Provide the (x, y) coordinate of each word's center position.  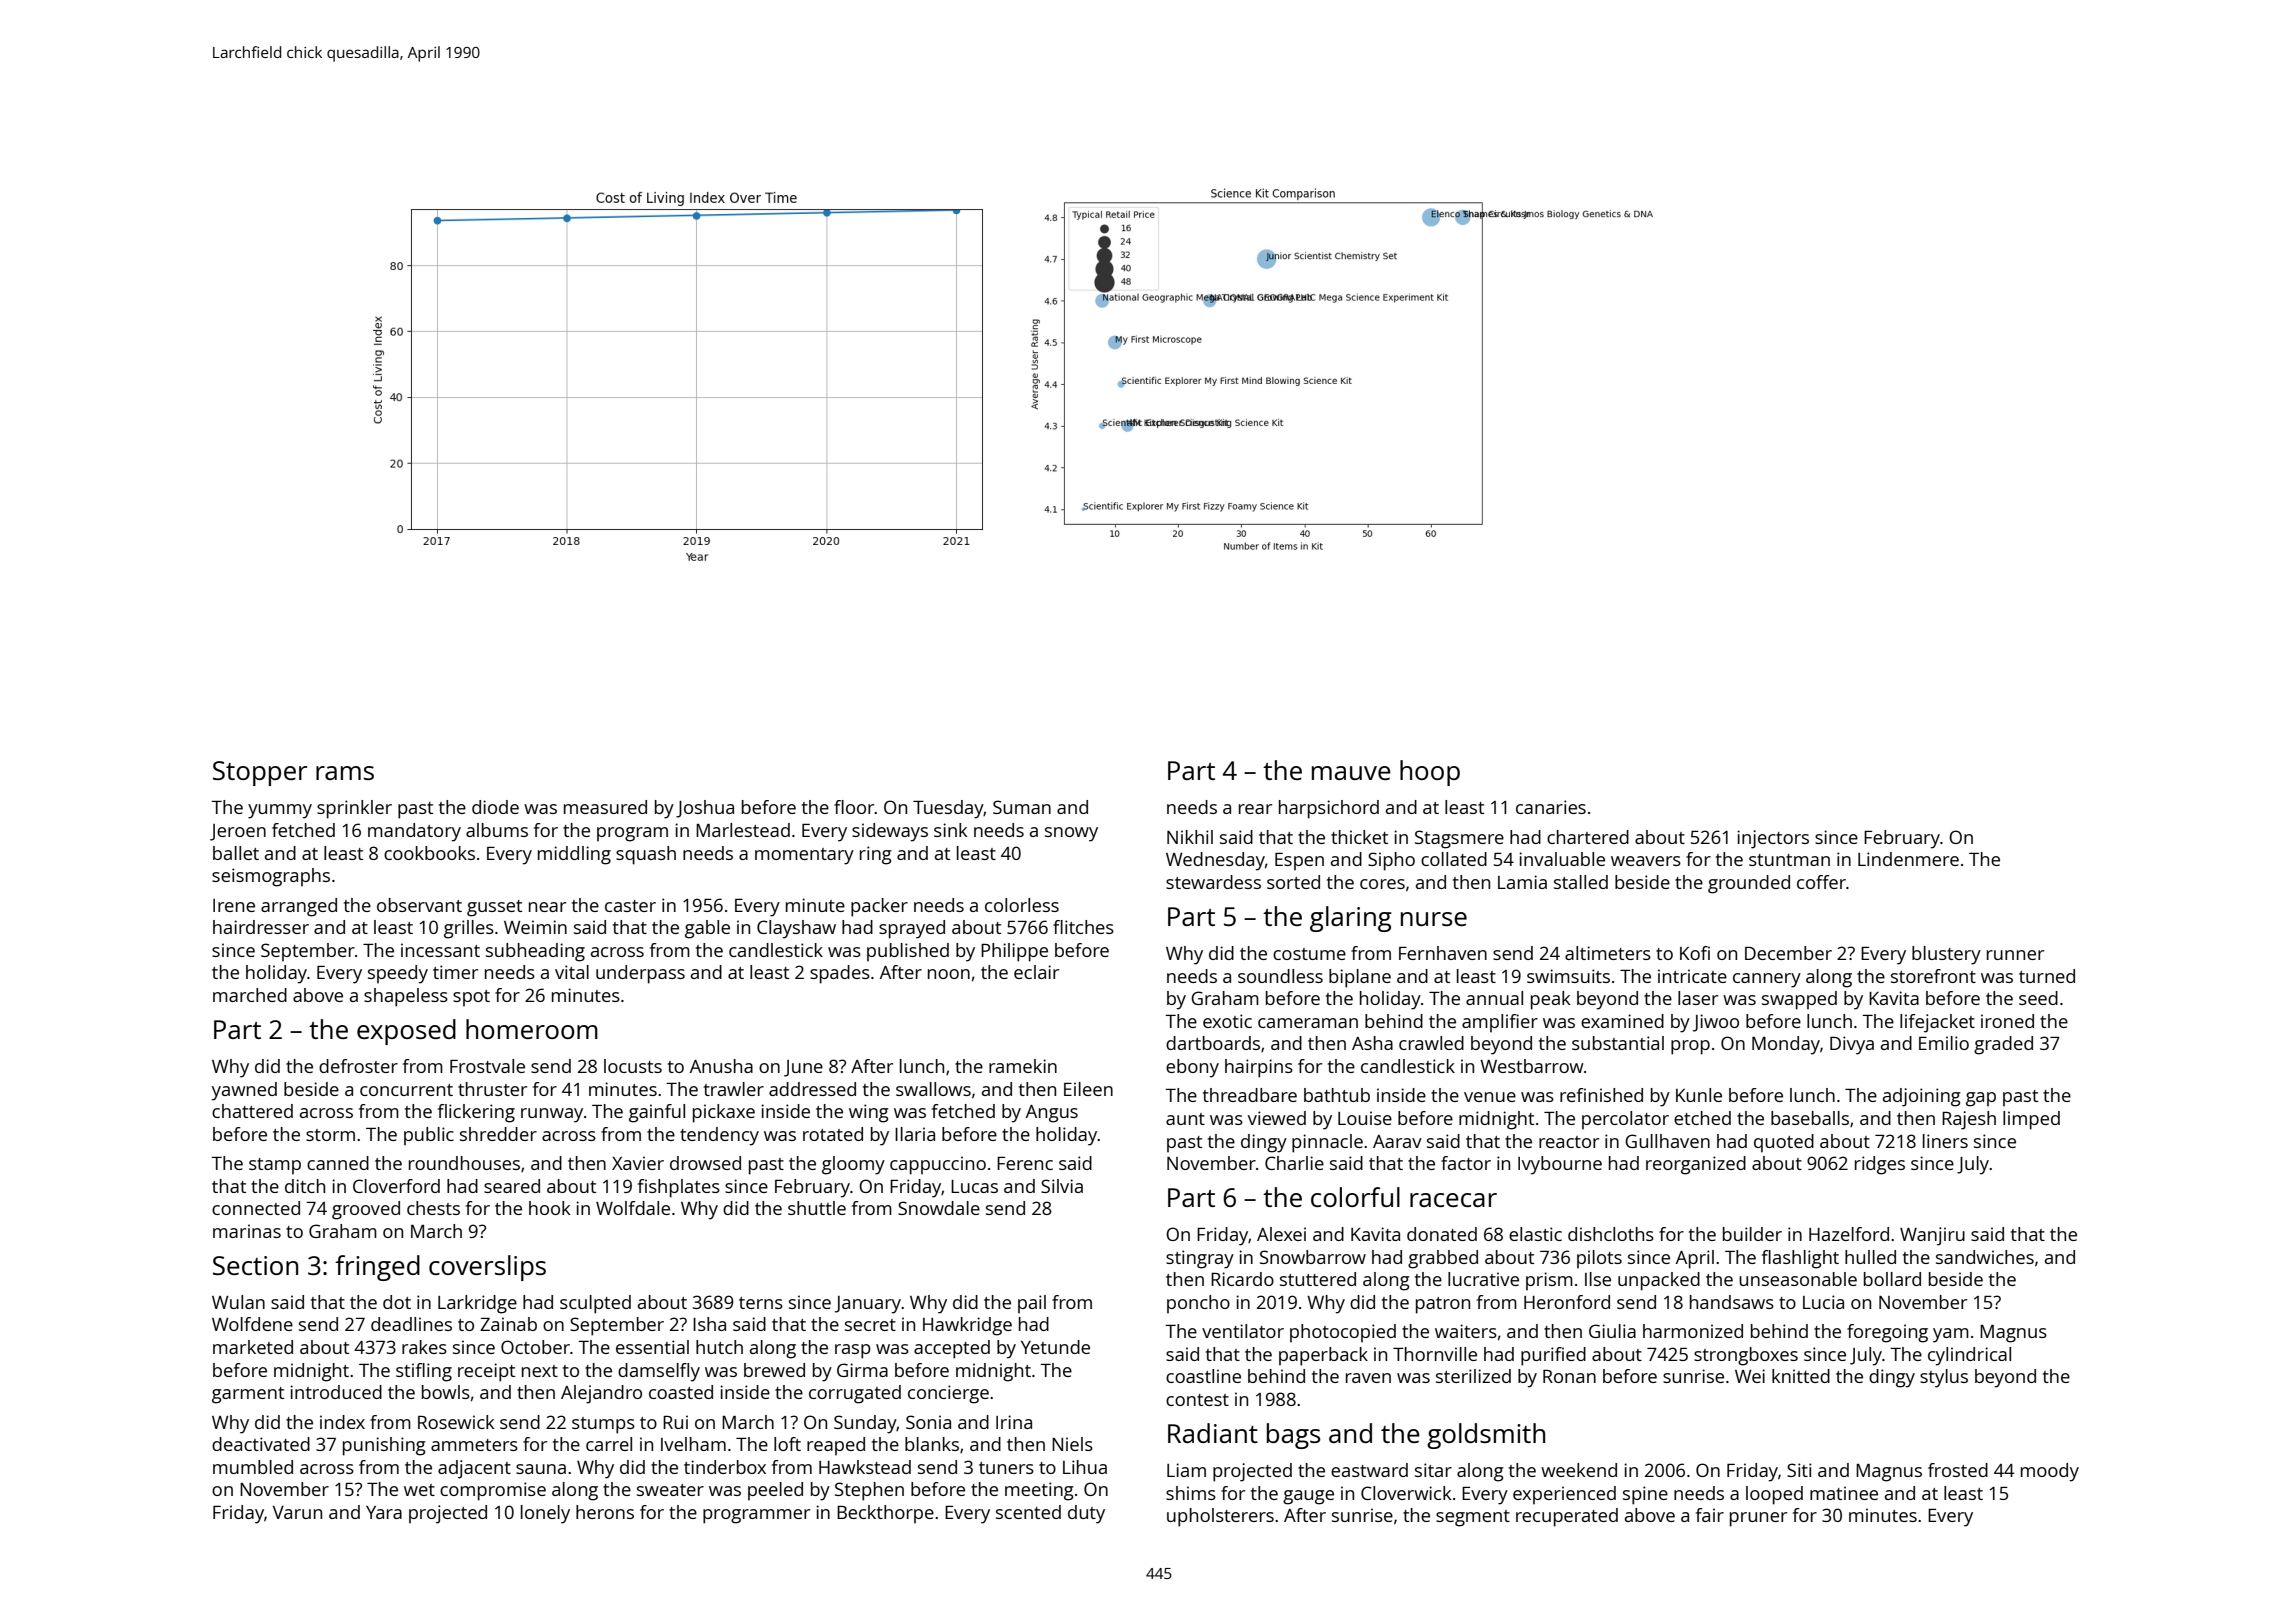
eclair (1036, 972)
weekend (1579, 1470)
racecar (1453, 1200)
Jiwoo (1716, 1023)
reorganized (1696, 1165)
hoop (1430, 773)
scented (1028, 1512)
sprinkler (354, 809)
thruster (492, 1089)
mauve (1351, 773)
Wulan (238, 1302)
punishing (384, 1446)
